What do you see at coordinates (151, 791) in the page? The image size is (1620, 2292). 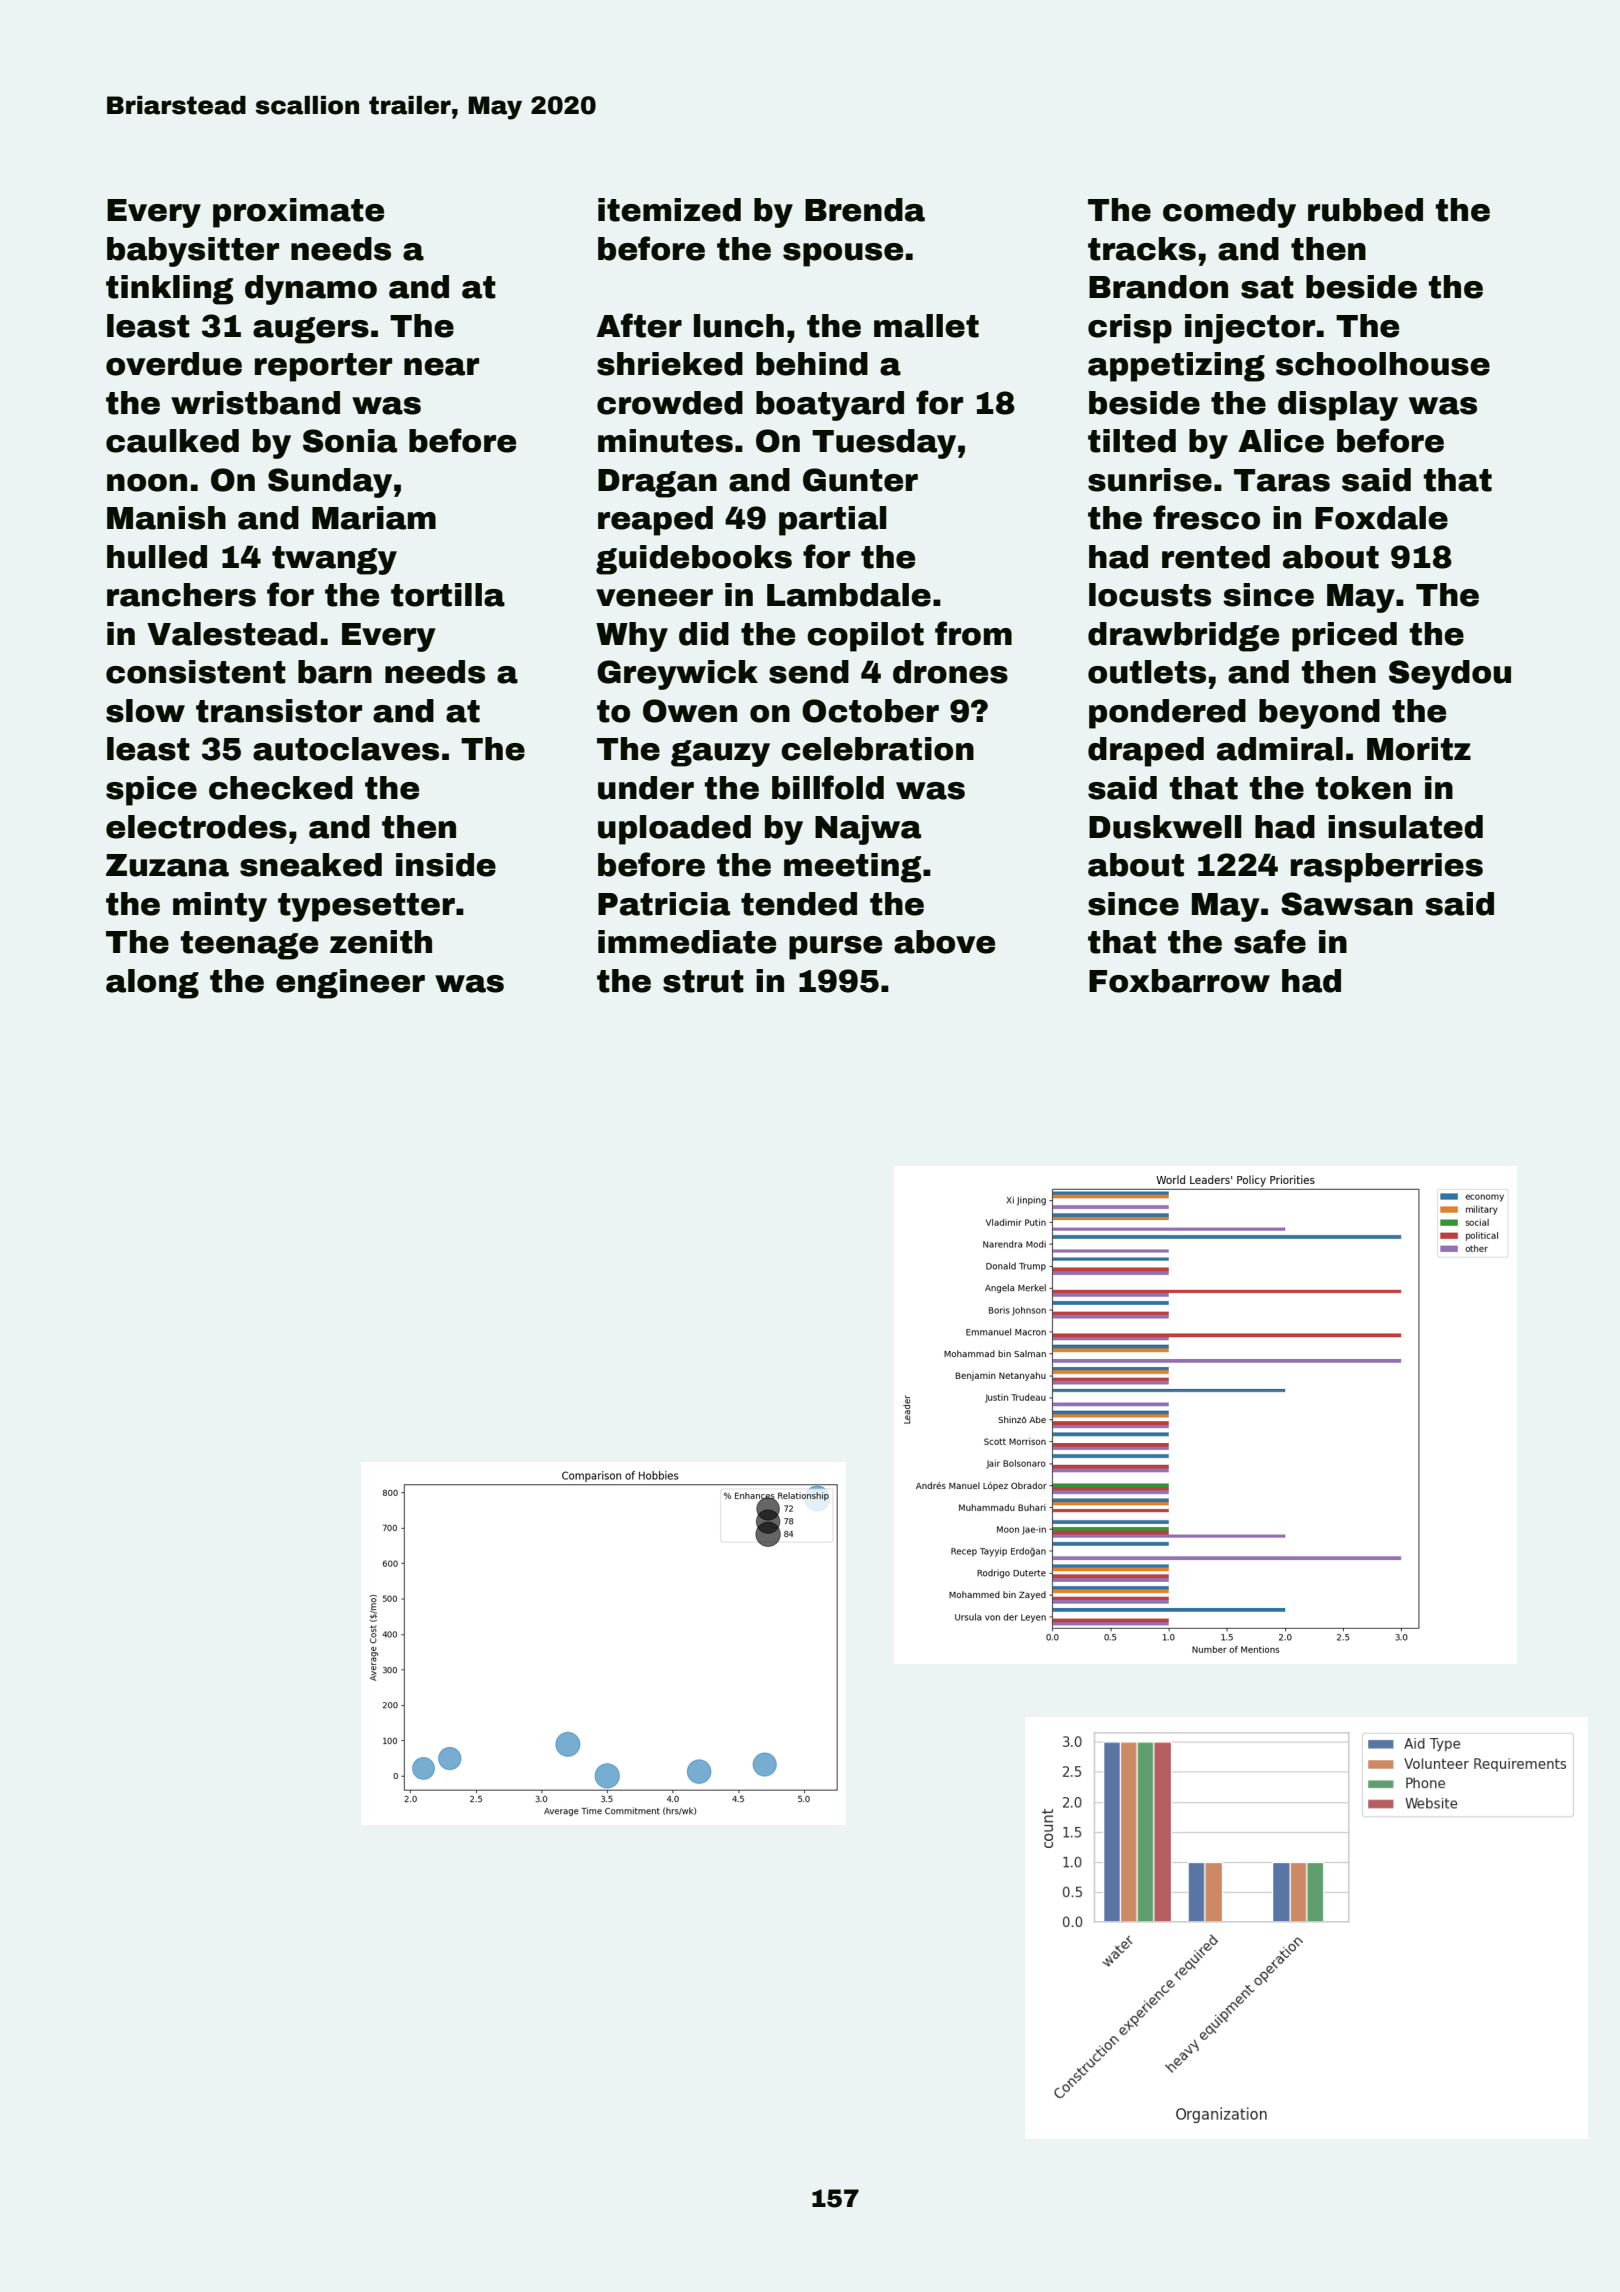 I see `spice` at bounding box center [151, 791].
